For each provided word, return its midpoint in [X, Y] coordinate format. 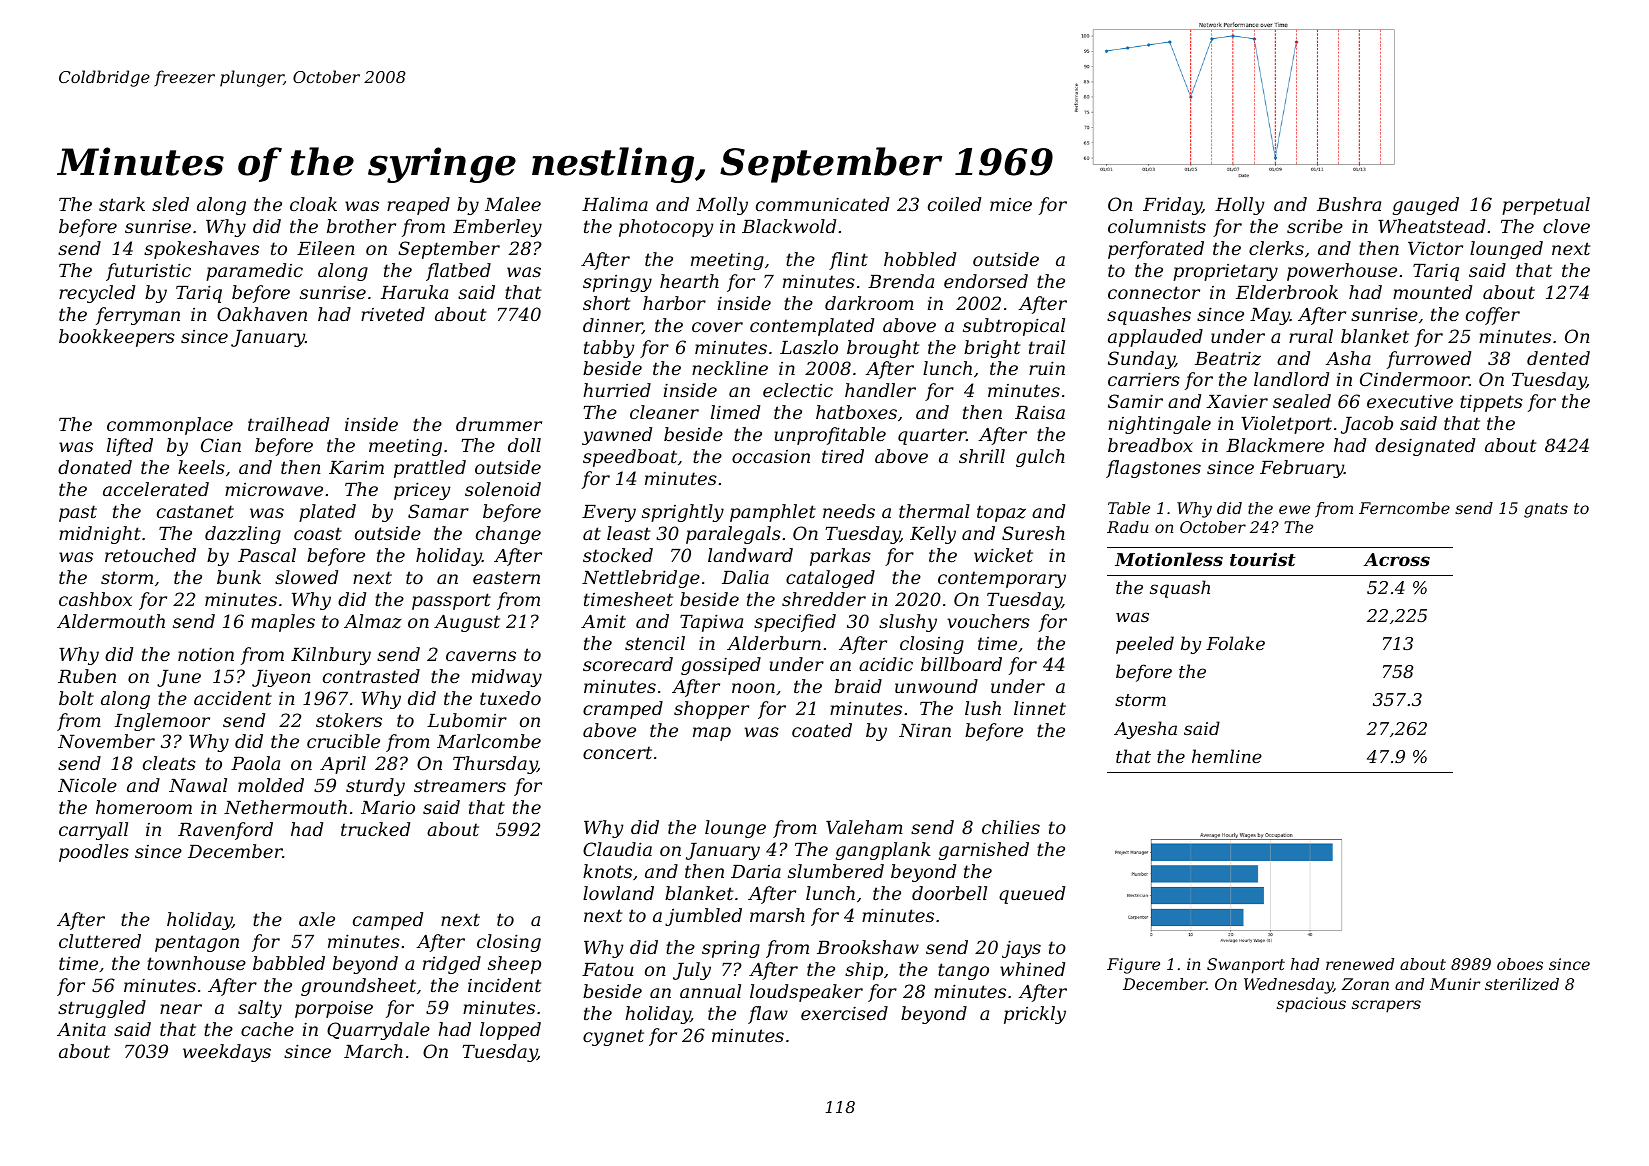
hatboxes [856, 412]
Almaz [373, 621]
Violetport [1286, 425]
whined [1032, 969]
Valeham [864, 827]
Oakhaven [262, 314]
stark [122, 204]
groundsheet [358, 987]
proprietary [1225, 272]
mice [1011, 204]
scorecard [628, 664]
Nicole [87, 785]
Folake [1235, 643]
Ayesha [1145, 730]
